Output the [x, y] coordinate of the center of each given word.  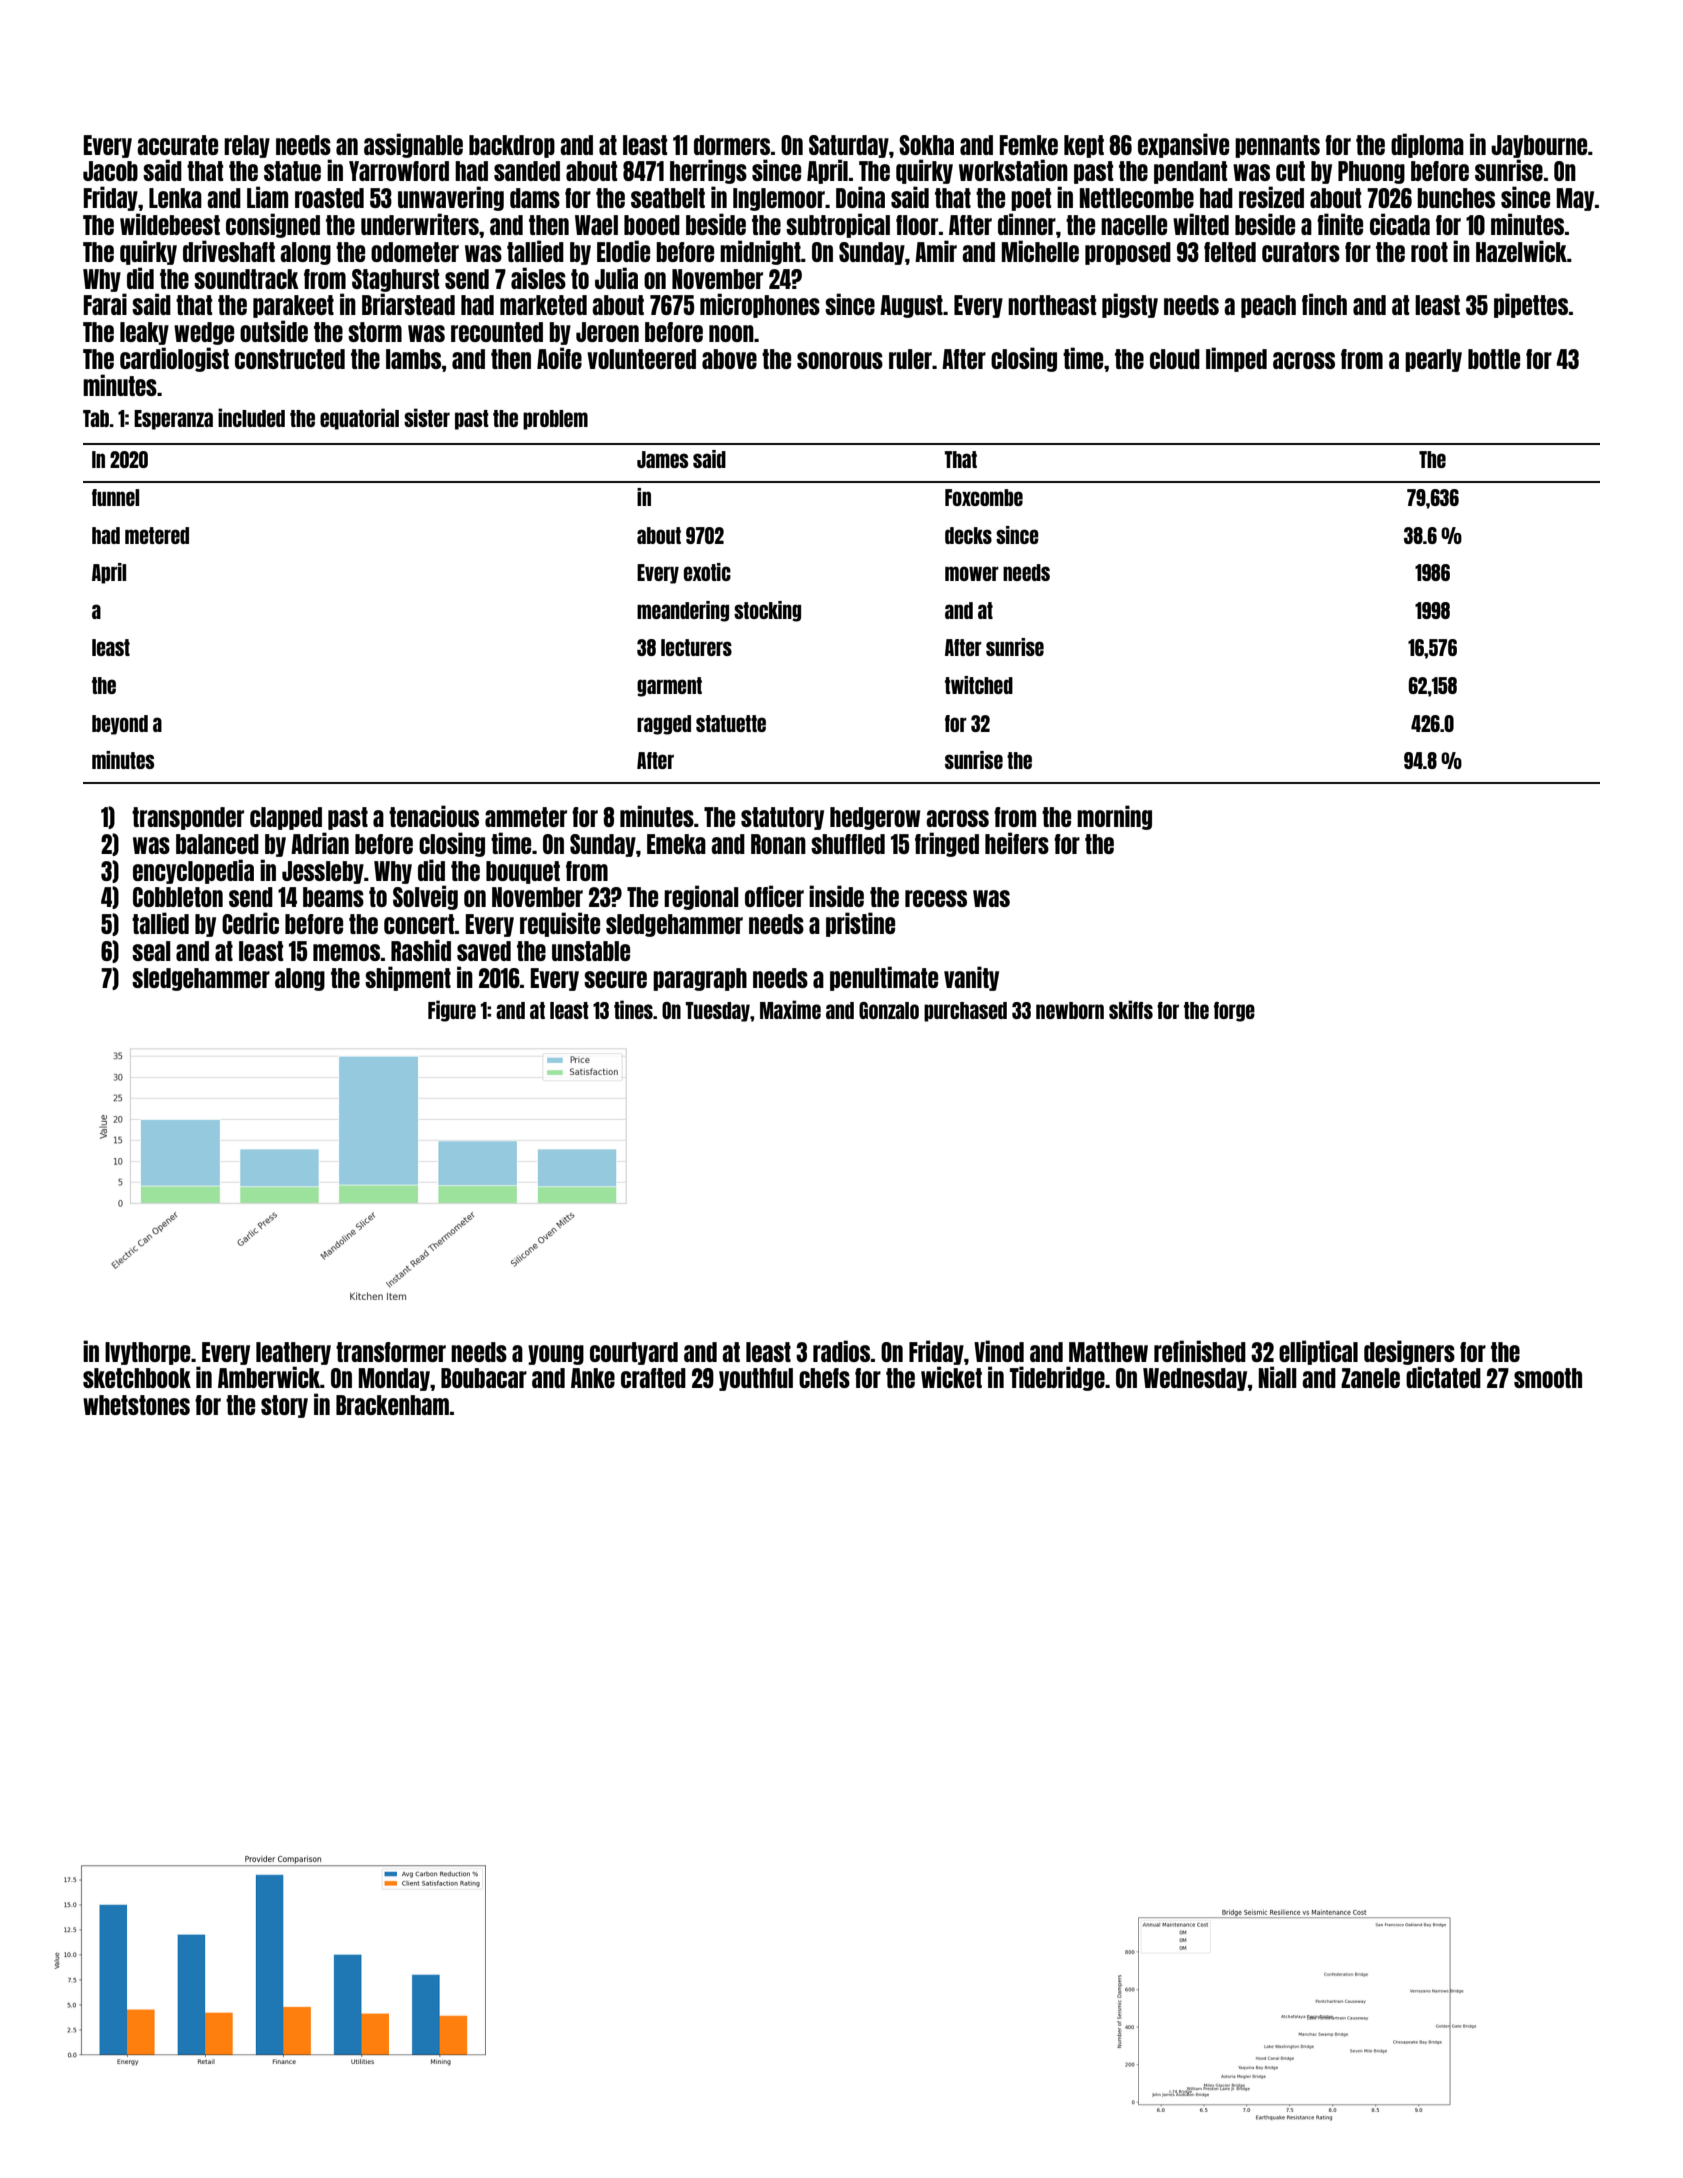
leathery [293, 1353]
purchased [965, 1012]
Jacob [110, 171]
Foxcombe [984, 497]
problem [555, 420]
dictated [1443, 1377]
